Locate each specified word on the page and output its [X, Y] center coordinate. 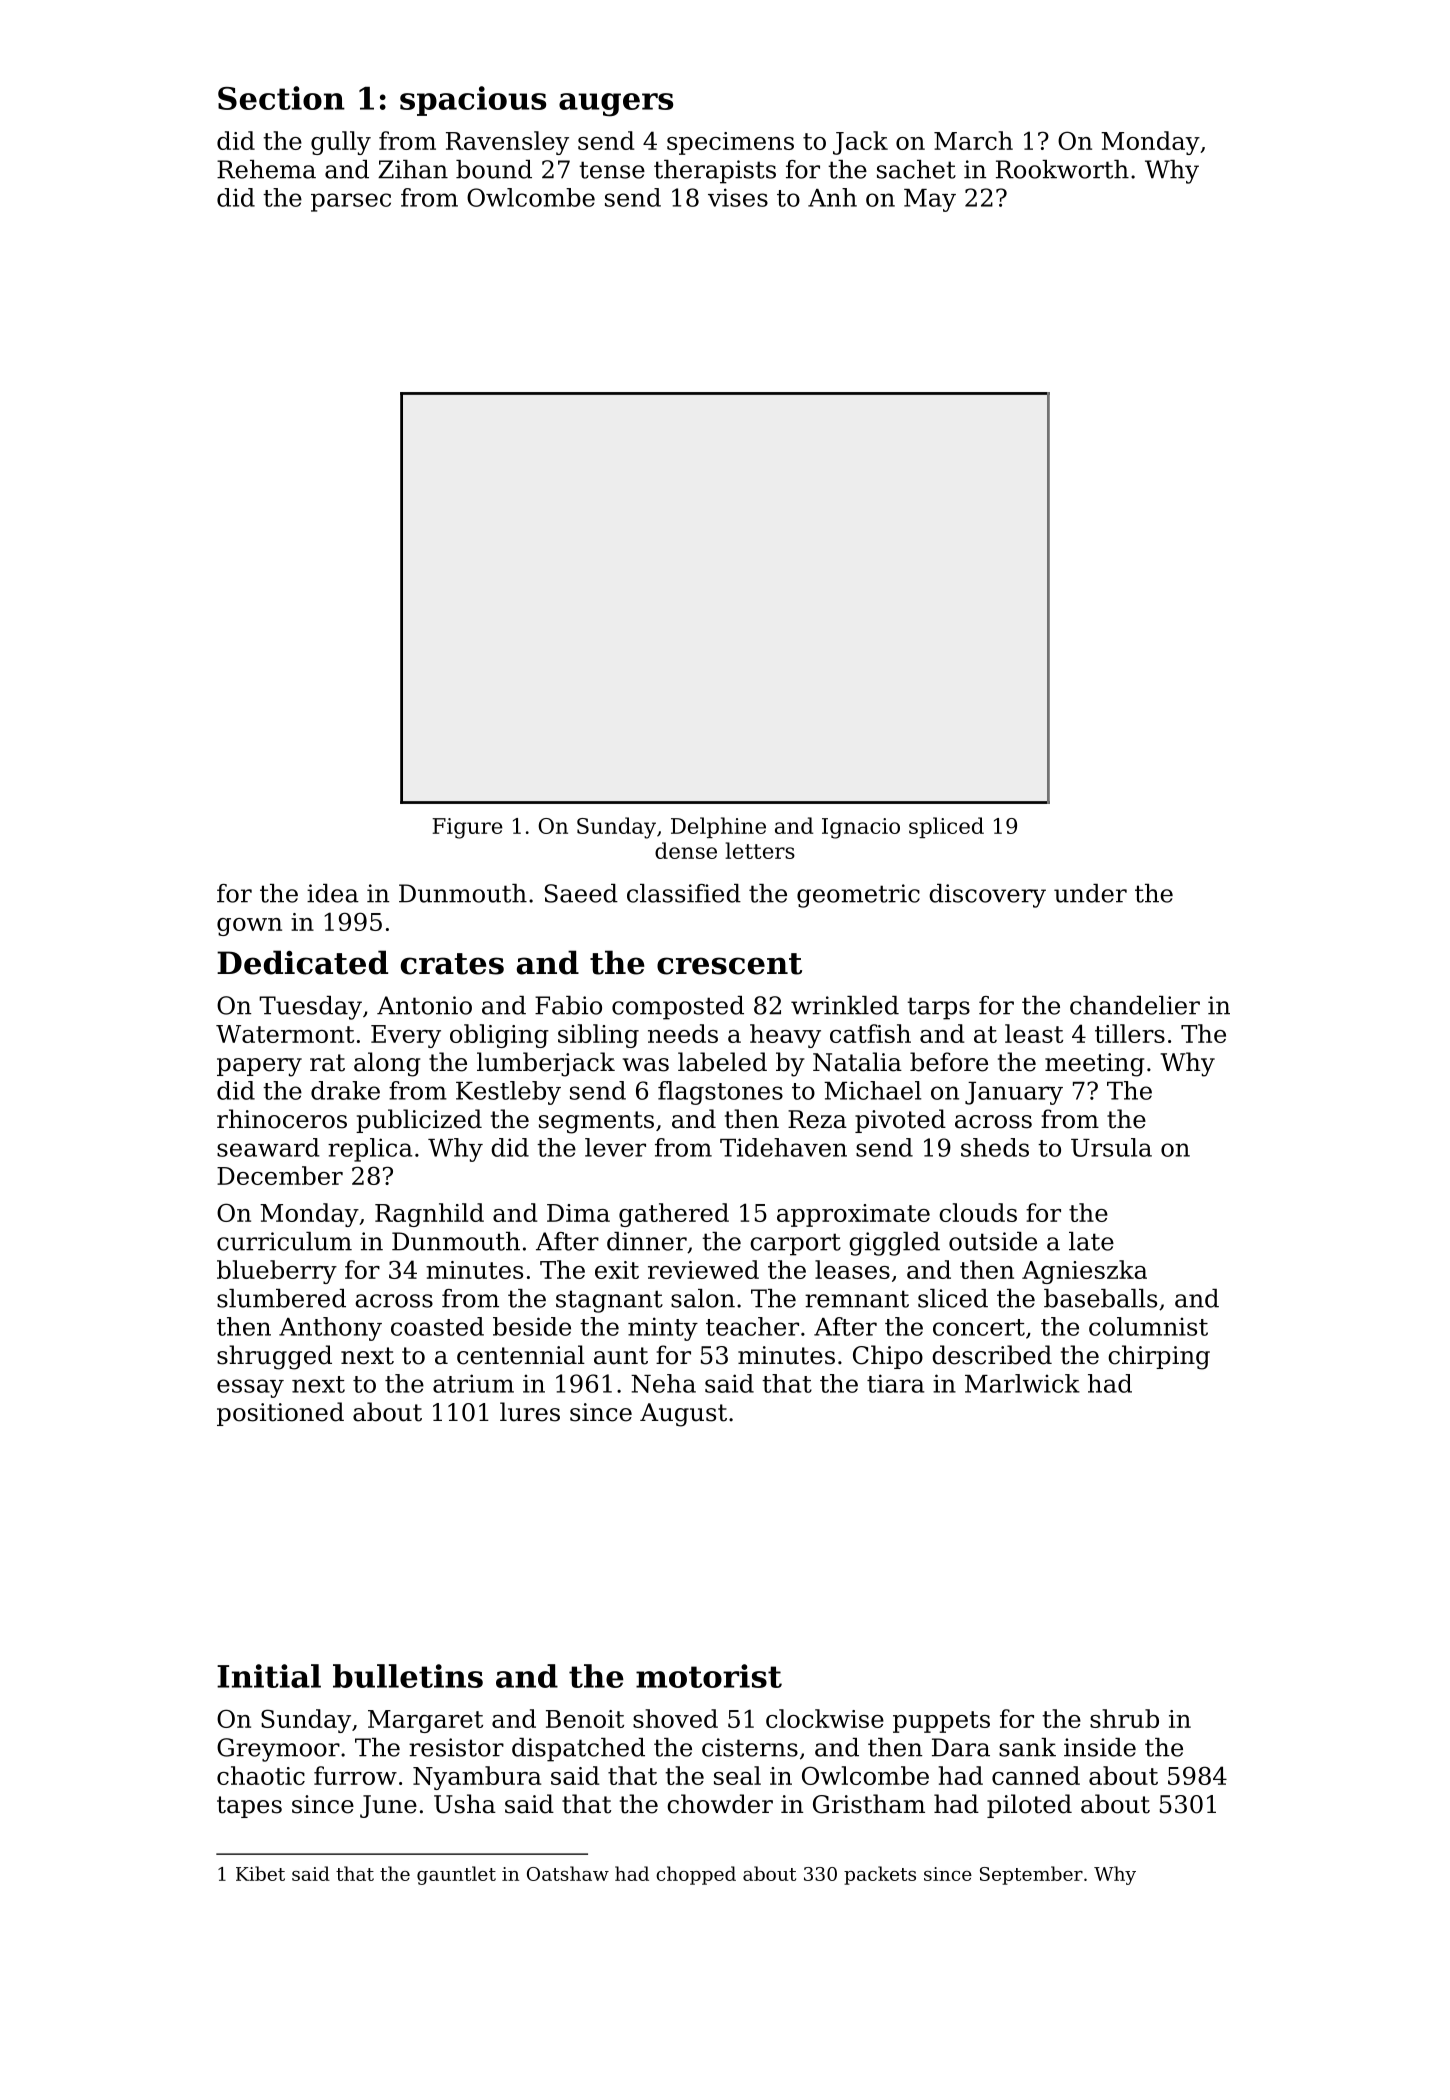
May [930, 200]
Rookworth [1062, 169]
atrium [473, 1383]
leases [852, 1269]
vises [738, 197]
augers [616, 105]
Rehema [266, 169]
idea [333, 893]
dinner [647, 1241]
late [1091, 1241]
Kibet [260, 1873]
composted [678, 1008]
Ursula [1111, 1147]
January [1014, 1093]
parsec [351, 202]
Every [406, 1036]
